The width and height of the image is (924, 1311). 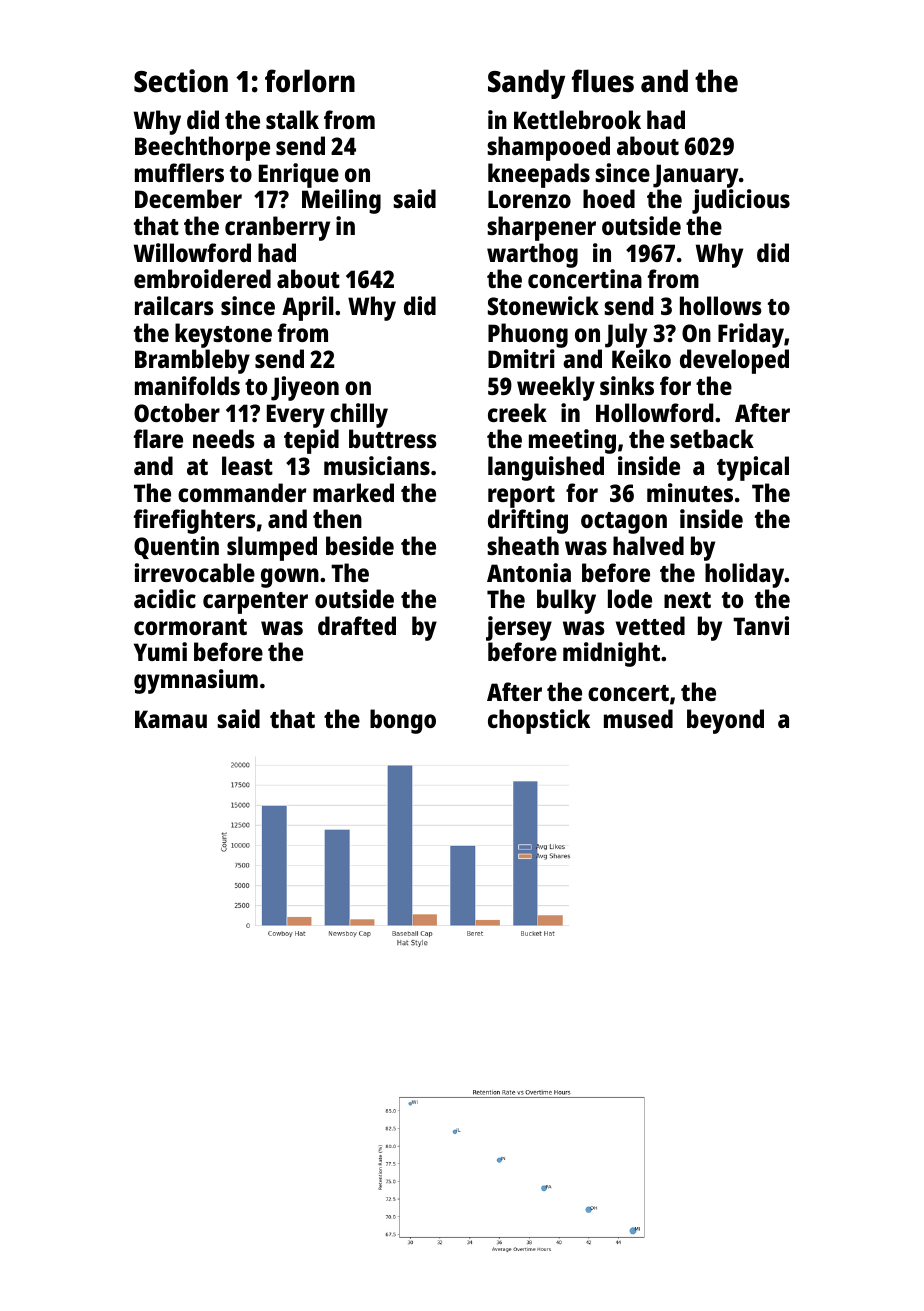 I want to click on beyond, so click(x=725, y=721).
